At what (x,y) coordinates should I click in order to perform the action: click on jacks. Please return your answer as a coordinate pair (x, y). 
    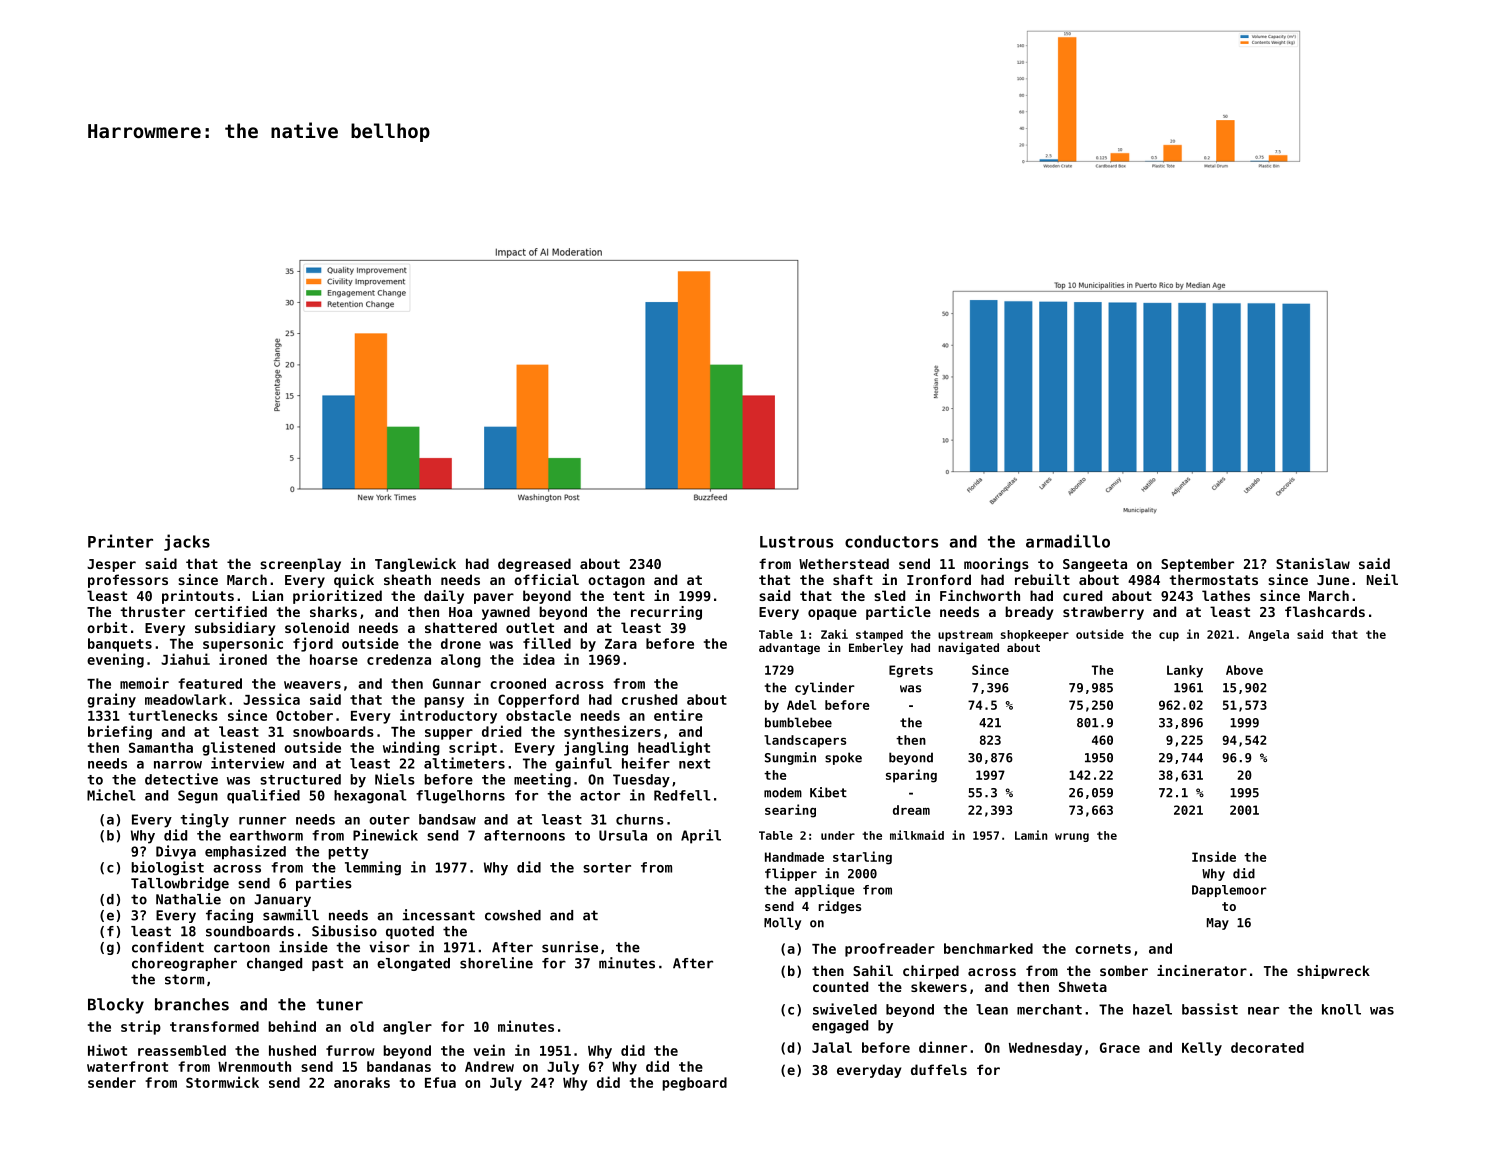
    Looking at the image, I should click on (187, 542).
